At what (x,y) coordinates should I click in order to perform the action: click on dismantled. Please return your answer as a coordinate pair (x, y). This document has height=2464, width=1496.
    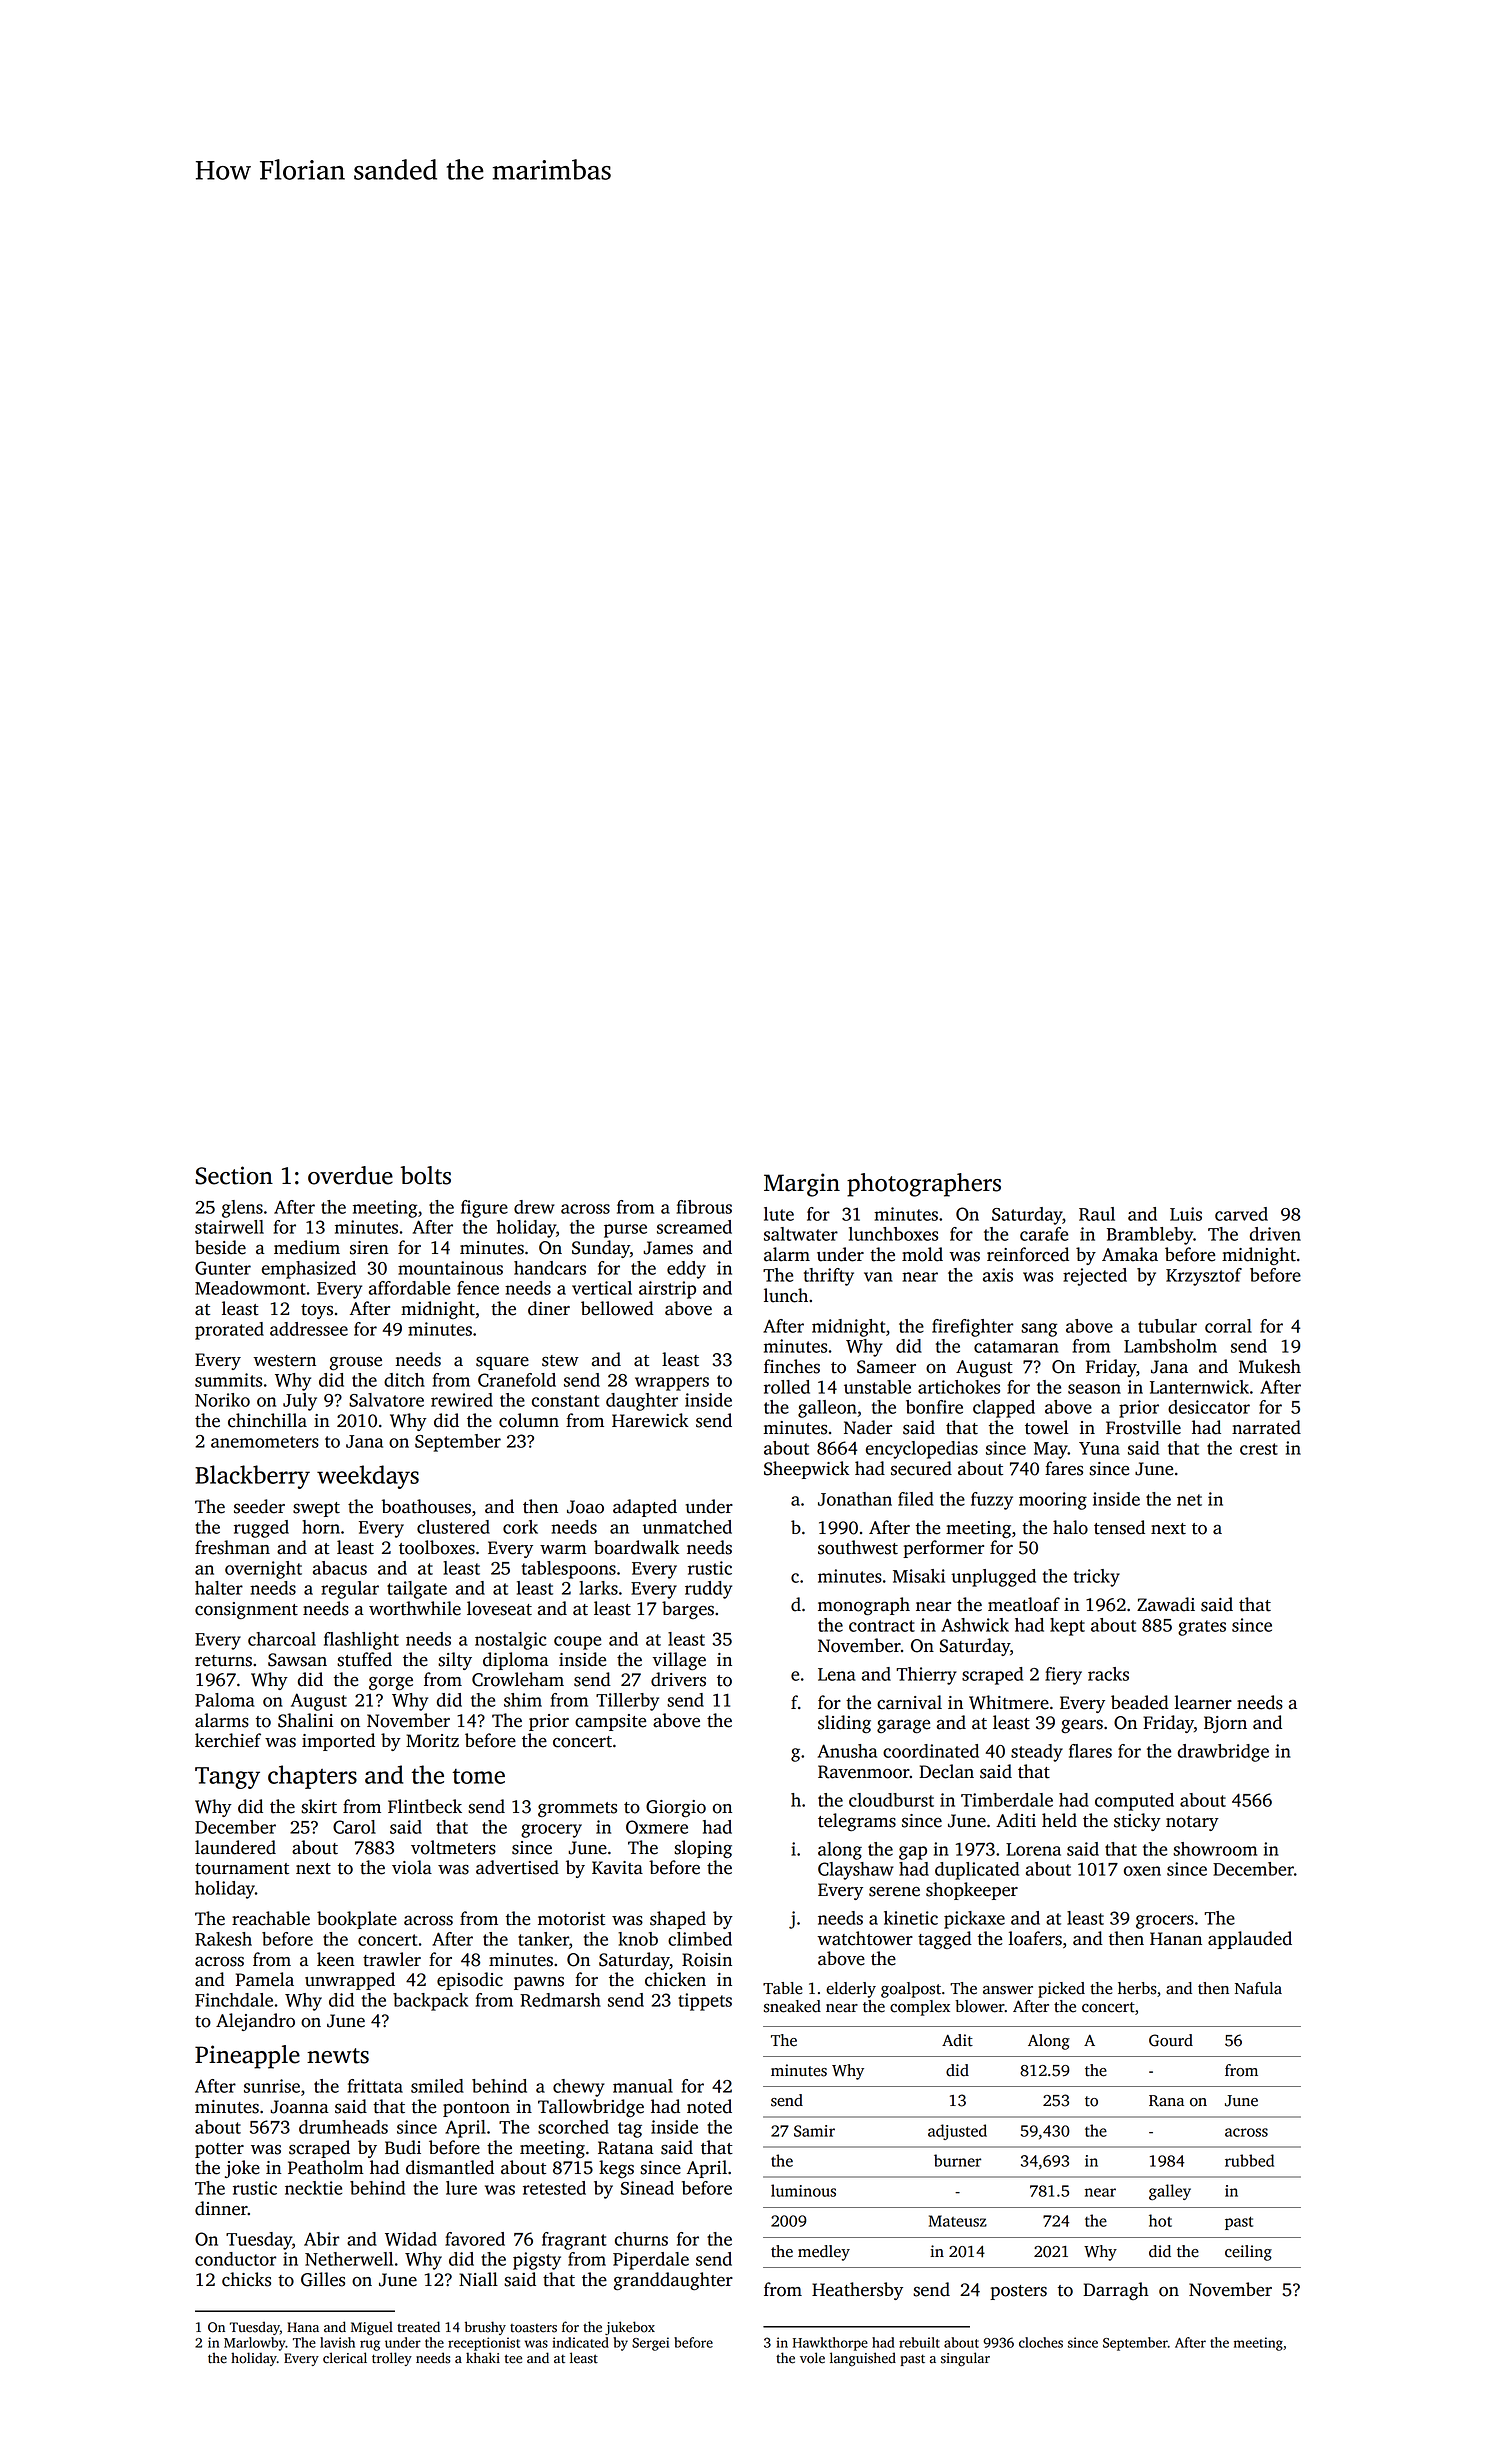
    Looking at the image, I should click on (450, 2167).
